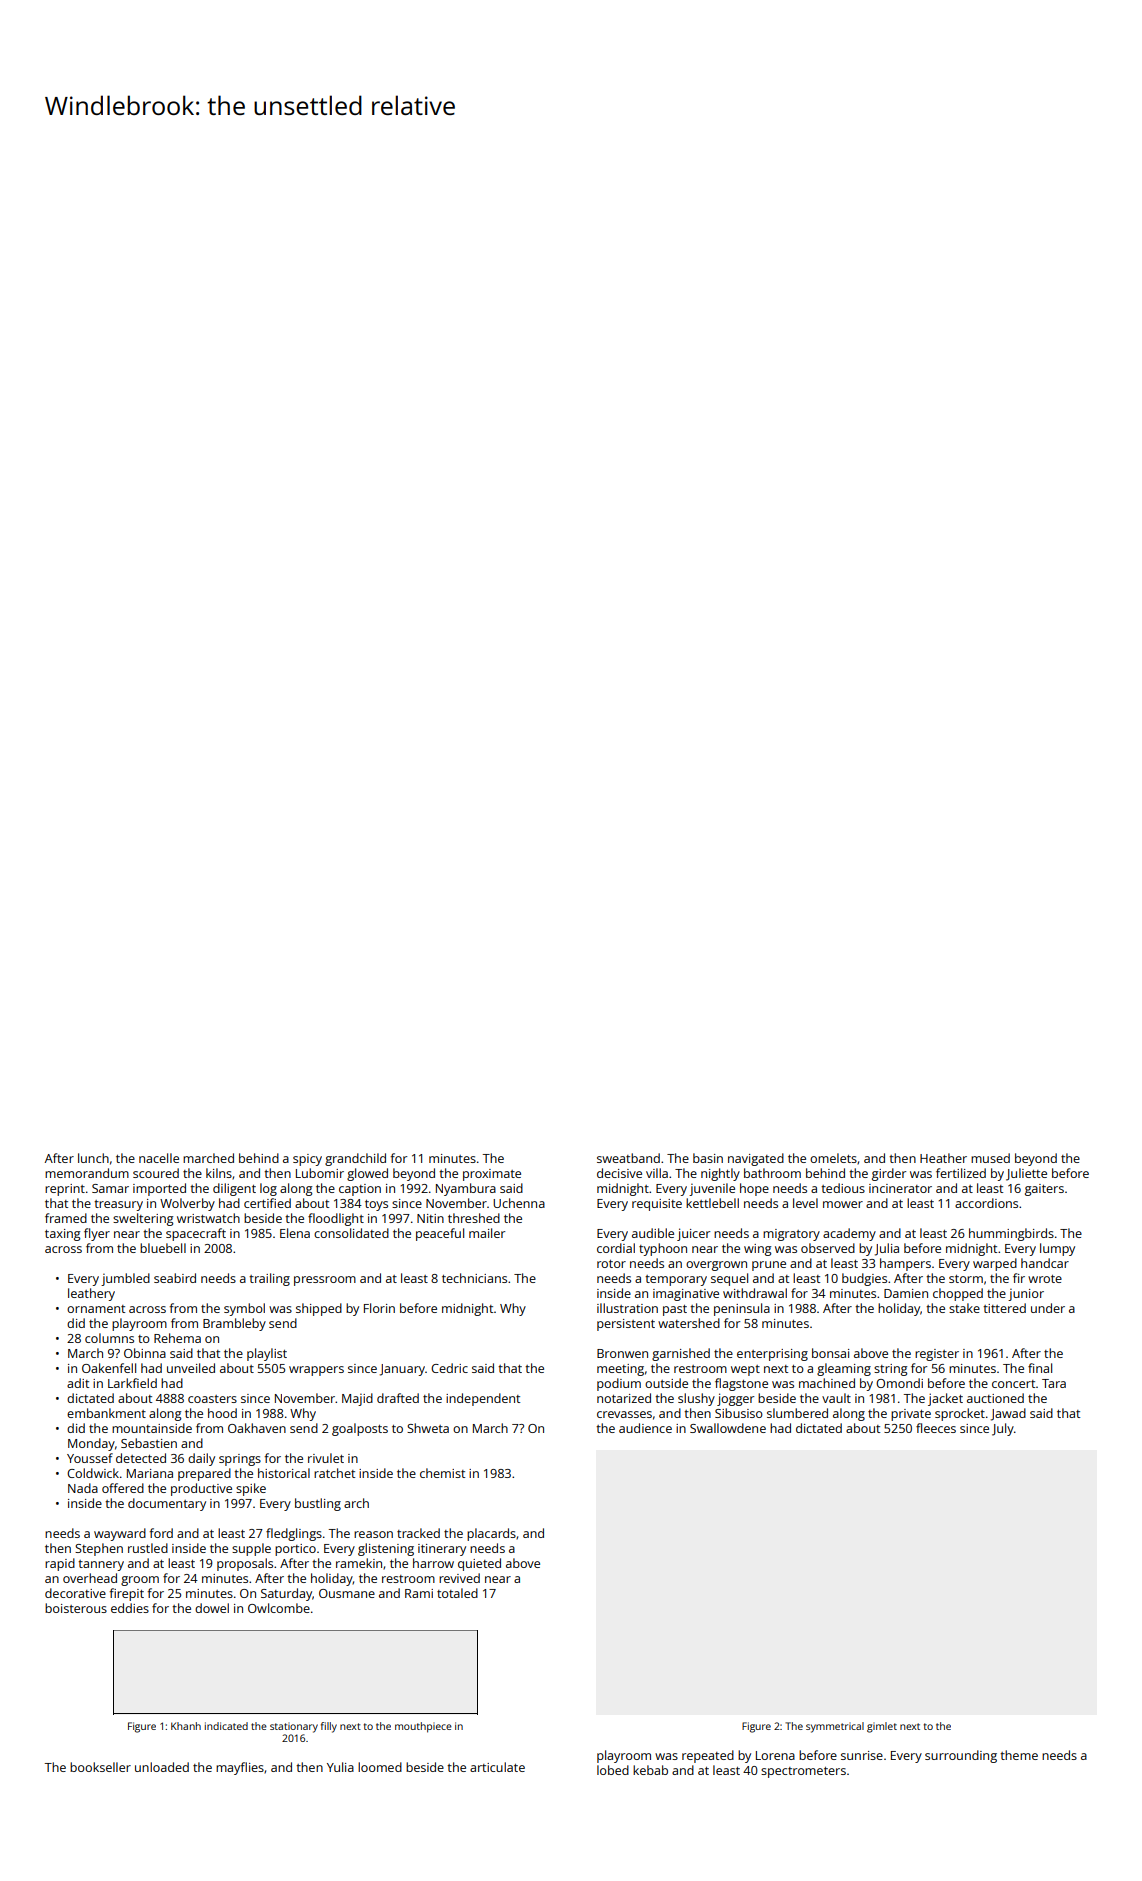 The width and height of the screenshot is (1142, 1881). I want to click on Monday, so click(91, 1444).
